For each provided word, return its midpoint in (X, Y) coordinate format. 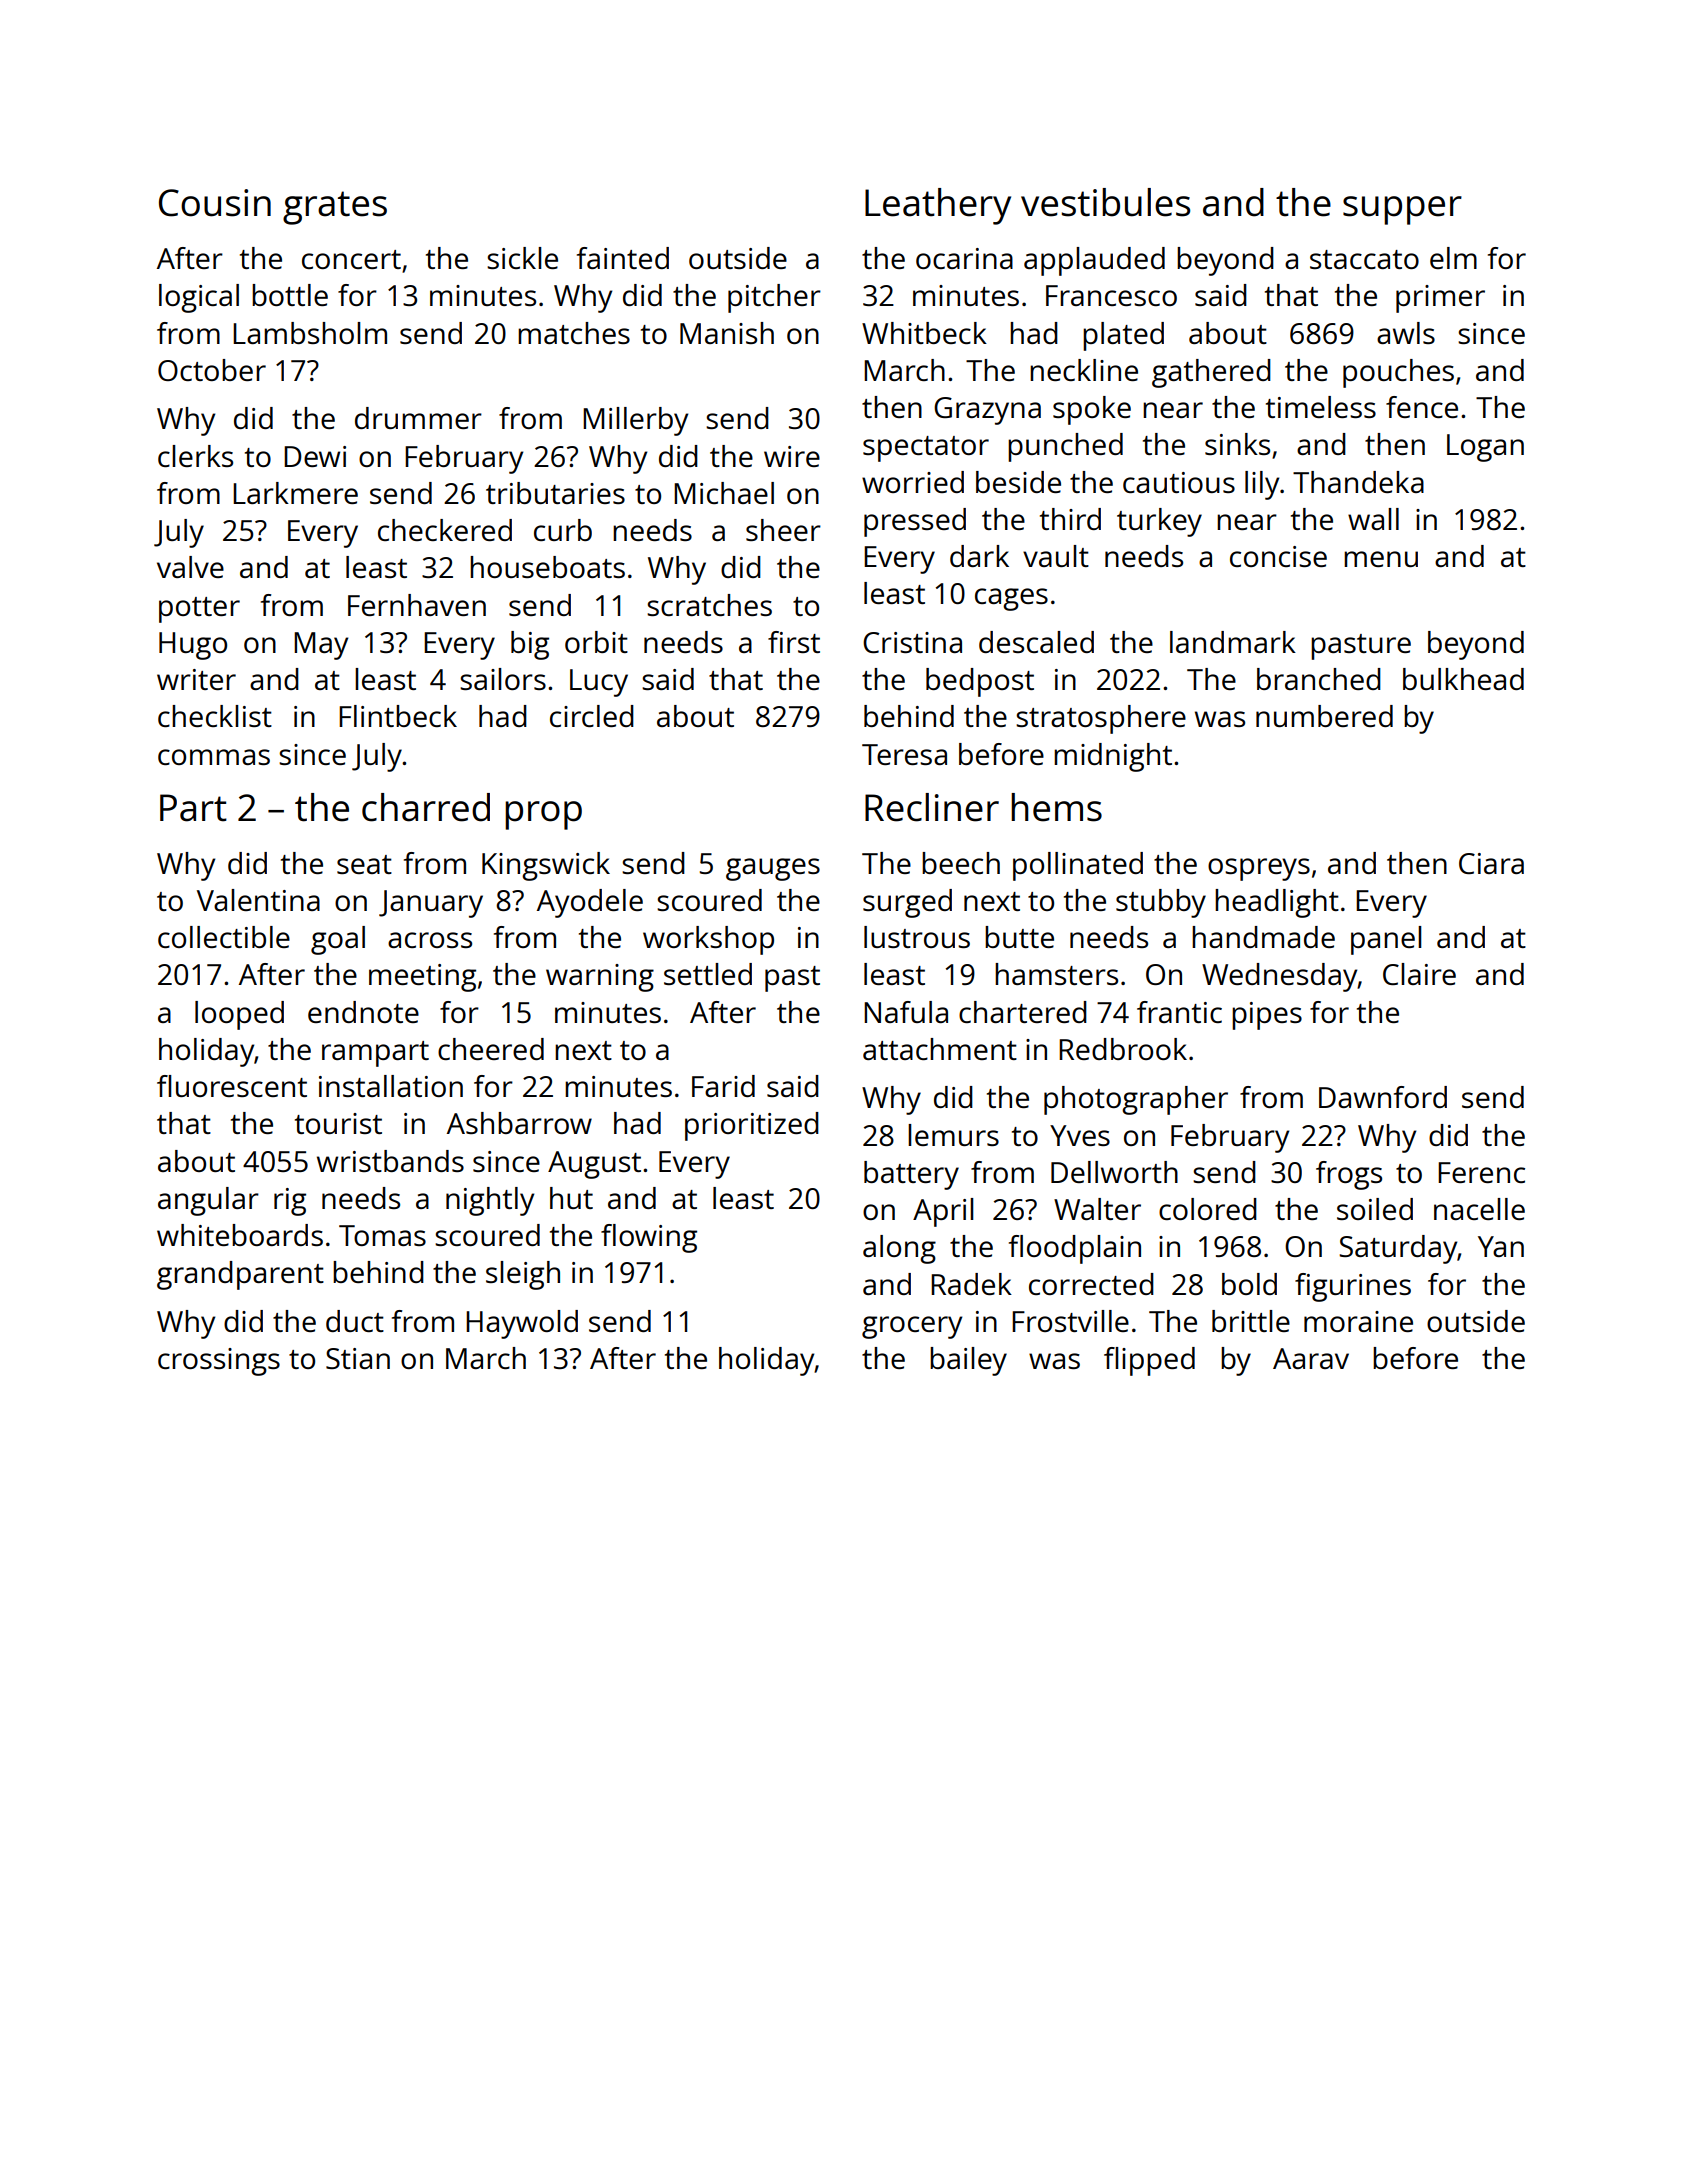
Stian (358, 1358)
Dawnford (1383, 1097)
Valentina (258, 900)
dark (979, 556)
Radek (971, 1284)
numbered (1324, 716)
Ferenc (1481, 1172)
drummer (418, 418)
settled (708, 974)
